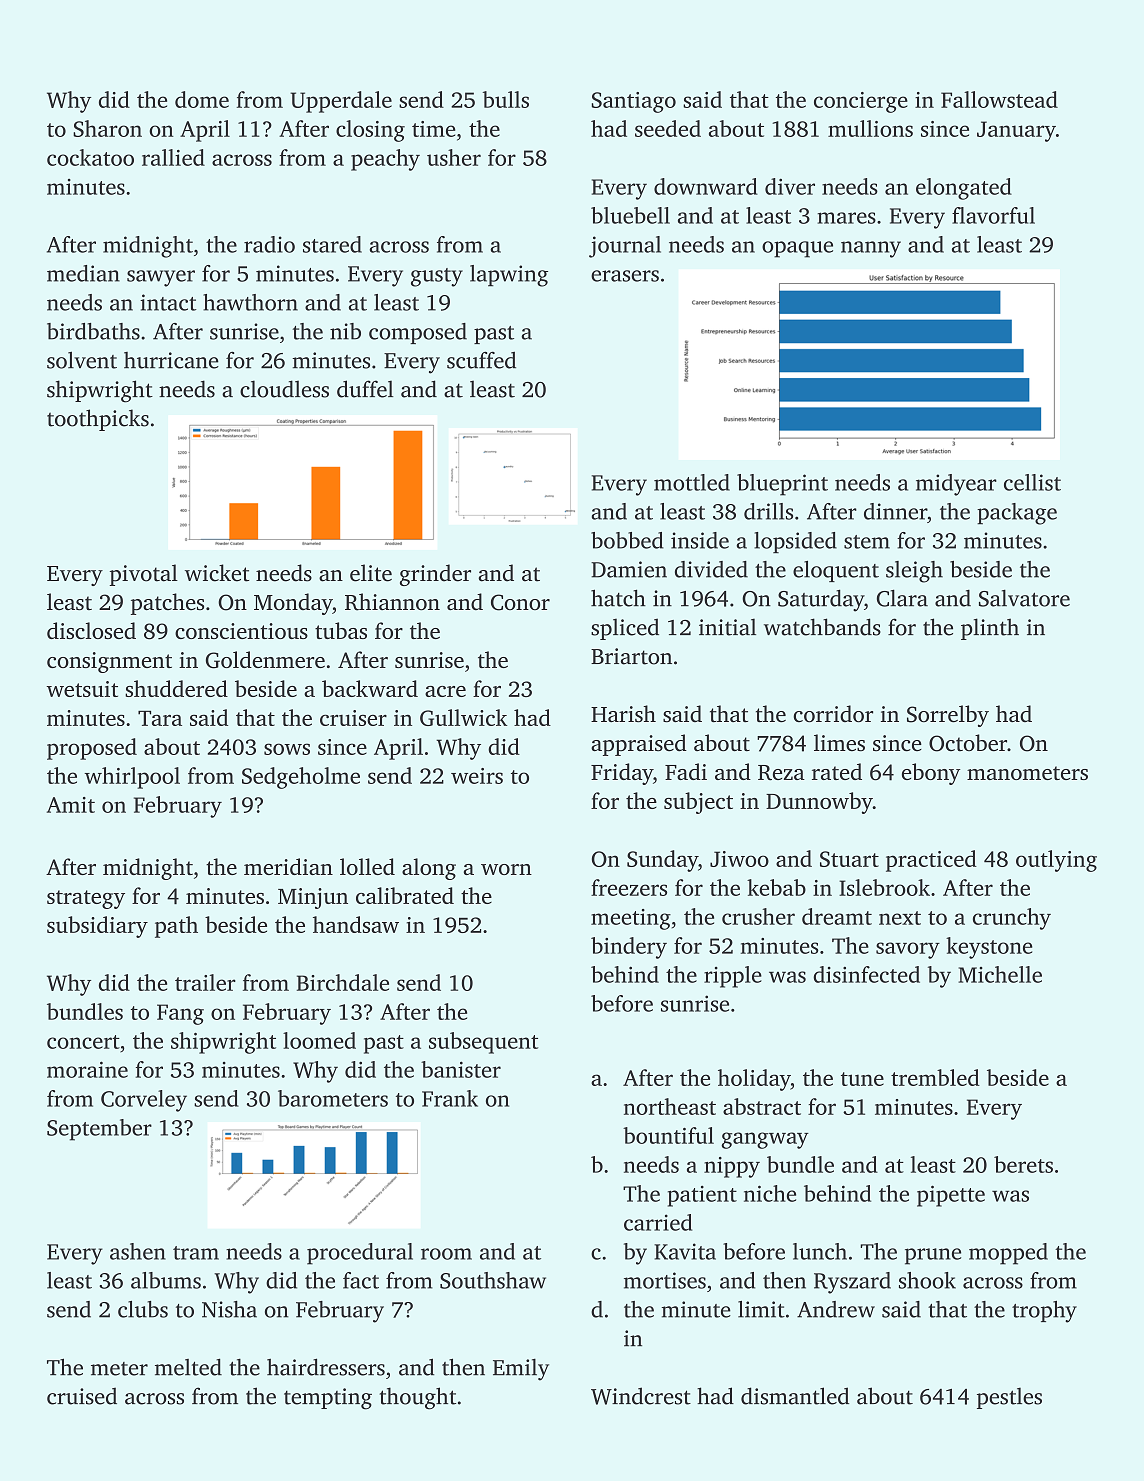 The width and height of the document is (1144, 1481). Describe the element at coordinates (371, 573) in the document. I see `elite` at that location.
